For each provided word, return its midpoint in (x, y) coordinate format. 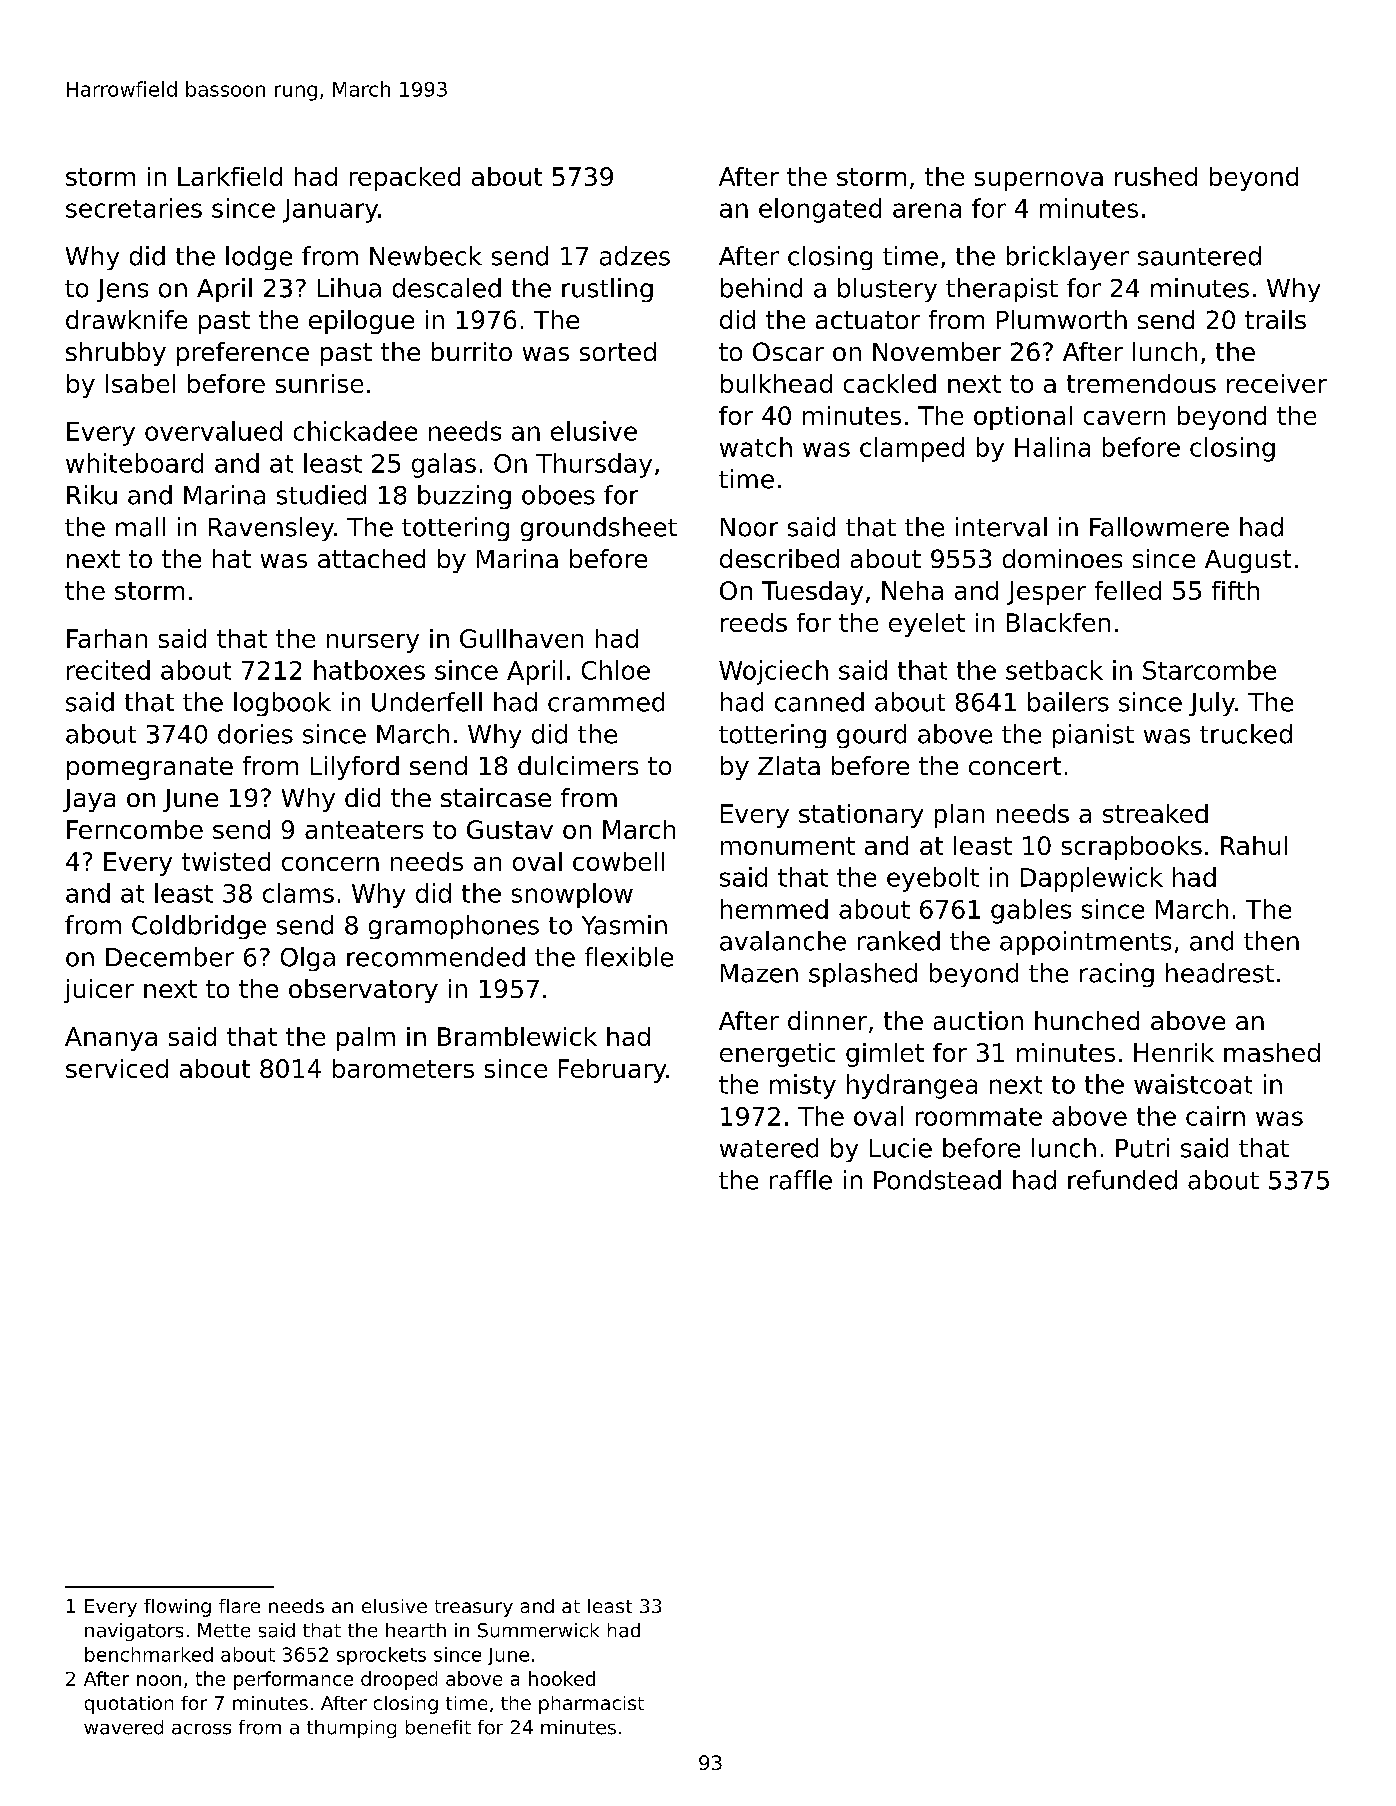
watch (756, 447)
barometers (403, 1068)
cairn (1215, 1116)
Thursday (594, 465)
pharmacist (591, 1705)
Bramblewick (517, 1036)
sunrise (319, 383)
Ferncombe (135, 829)
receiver (1277, 383)
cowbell (618, 861)
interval (1001, 527)
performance (293, 1680)
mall (140, 527)
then (1271, 941)
